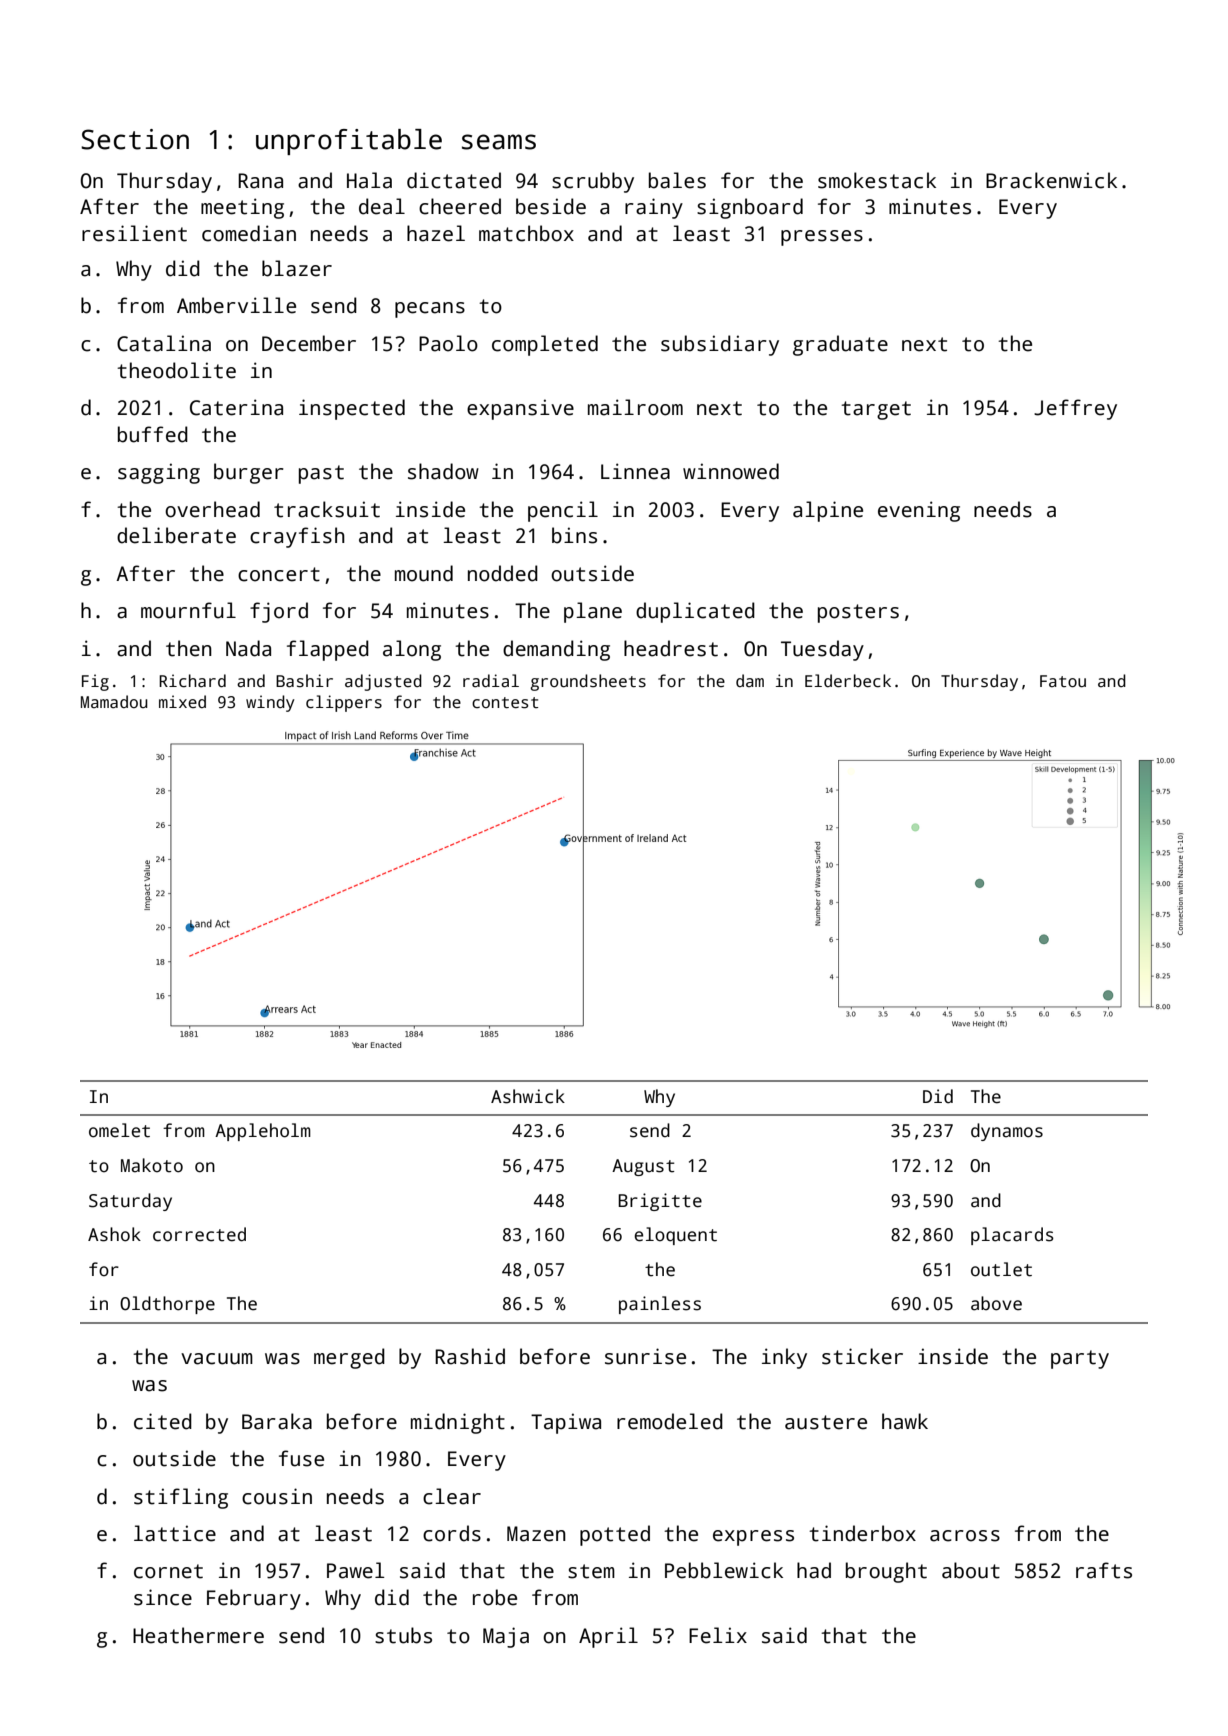 The width and height of the page is (1228, 1736). I want to click on Appleholm, so click(263, 1132).
